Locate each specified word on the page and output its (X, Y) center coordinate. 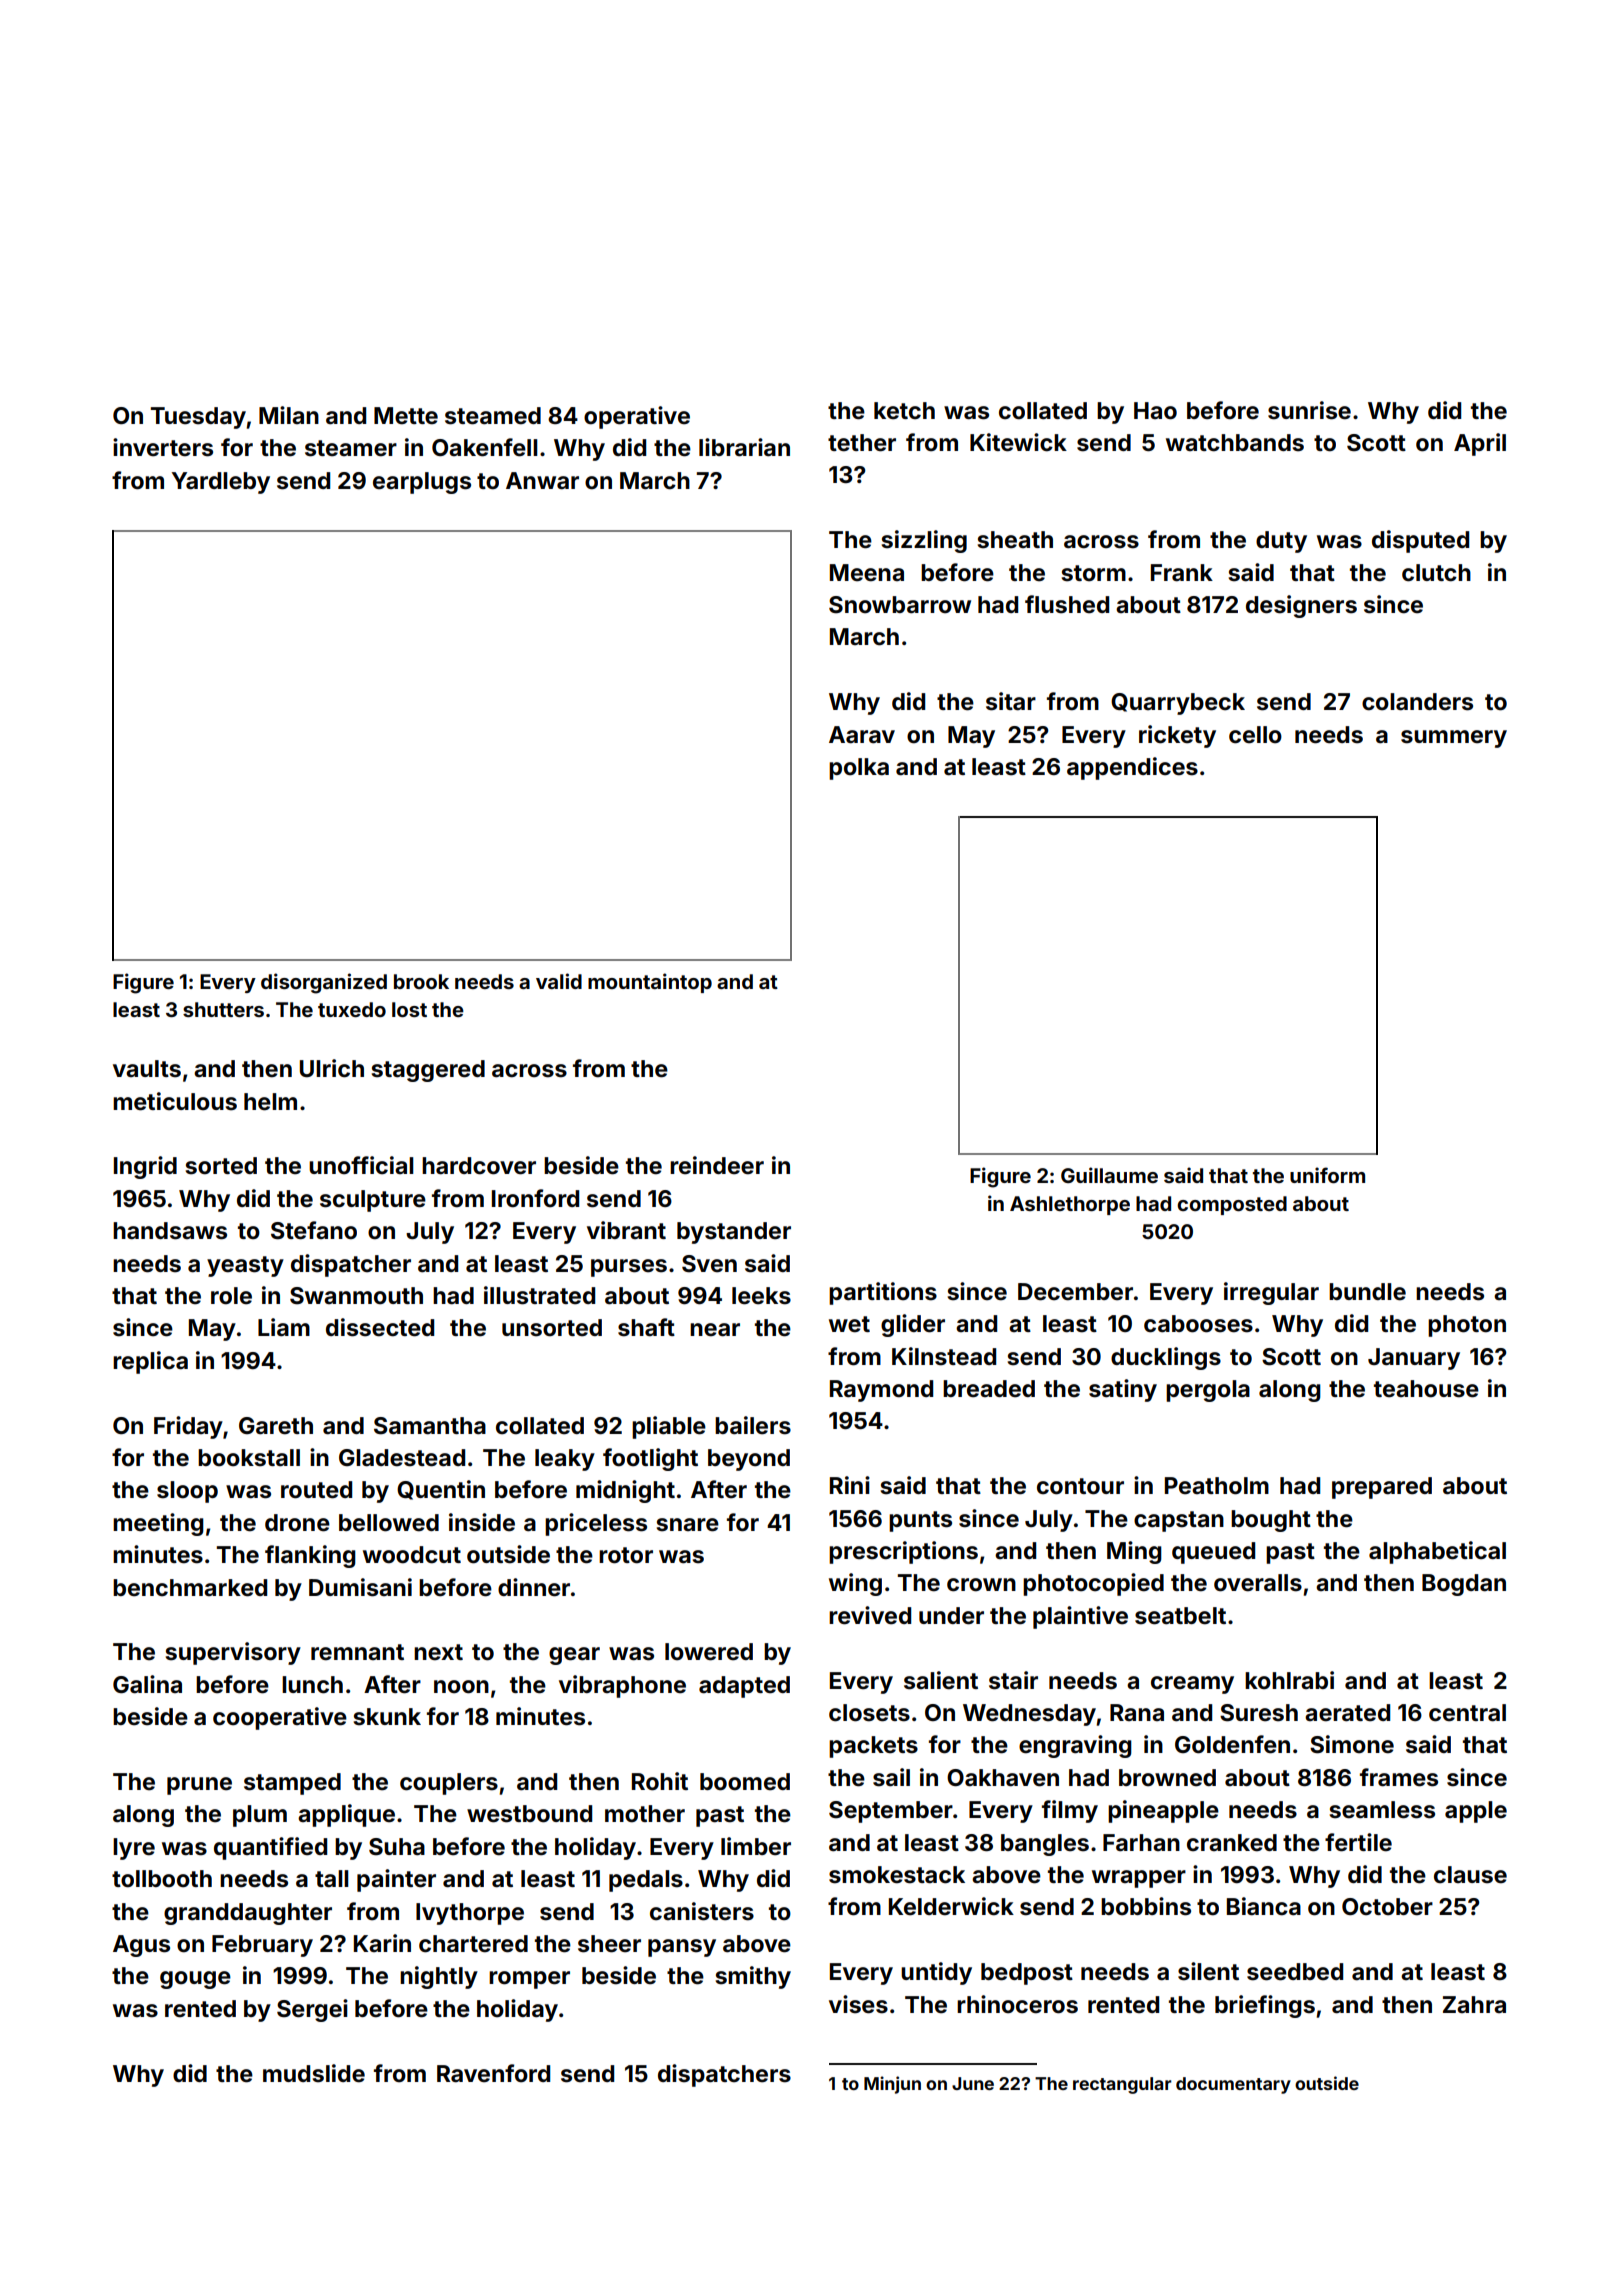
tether (862, 443)
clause (1470, 1875)
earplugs (422, 483)
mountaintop (650, 983)
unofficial (361, 1165)
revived (870, 1615)
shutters (223, 1009)
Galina (147, 1684)
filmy (1070, 1811)
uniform (1327, 1175)
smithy (753, 1977)
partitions (883, 1293)
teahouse (1426, 1389)
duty (1281, 542)
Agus (141, 1946)
